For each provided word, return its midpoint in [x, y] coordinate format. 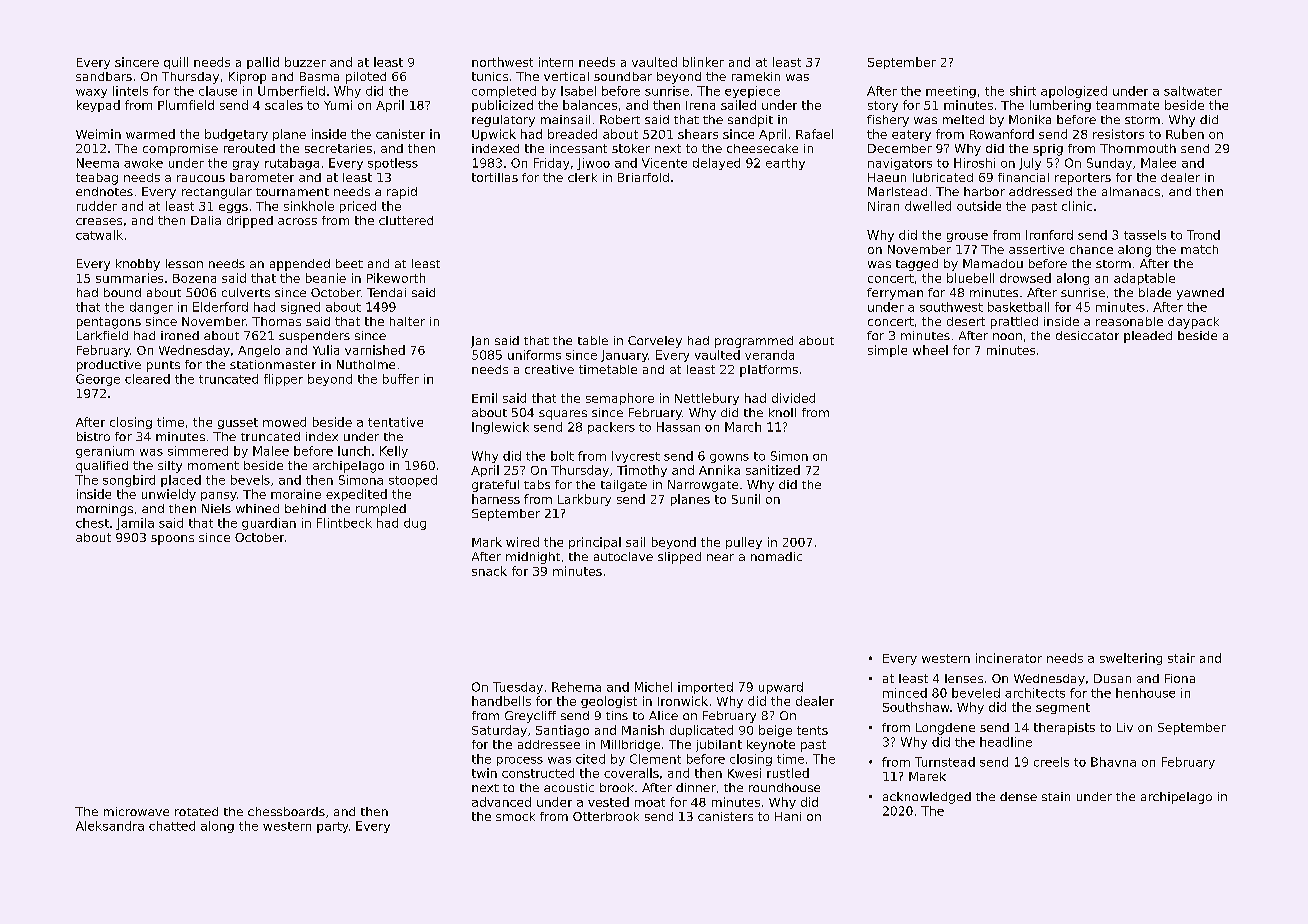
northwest [502, 62]
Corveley [655, 342]
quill [176, 63]
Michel [653, 687]
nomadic [776, 556]
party [332, 827]
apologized [1074, 92]
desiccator [1087, 335]
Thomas [276, 321]
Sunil [746, 499]
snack [489, 571]
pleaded [1148, 337]
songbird [129, 481]
